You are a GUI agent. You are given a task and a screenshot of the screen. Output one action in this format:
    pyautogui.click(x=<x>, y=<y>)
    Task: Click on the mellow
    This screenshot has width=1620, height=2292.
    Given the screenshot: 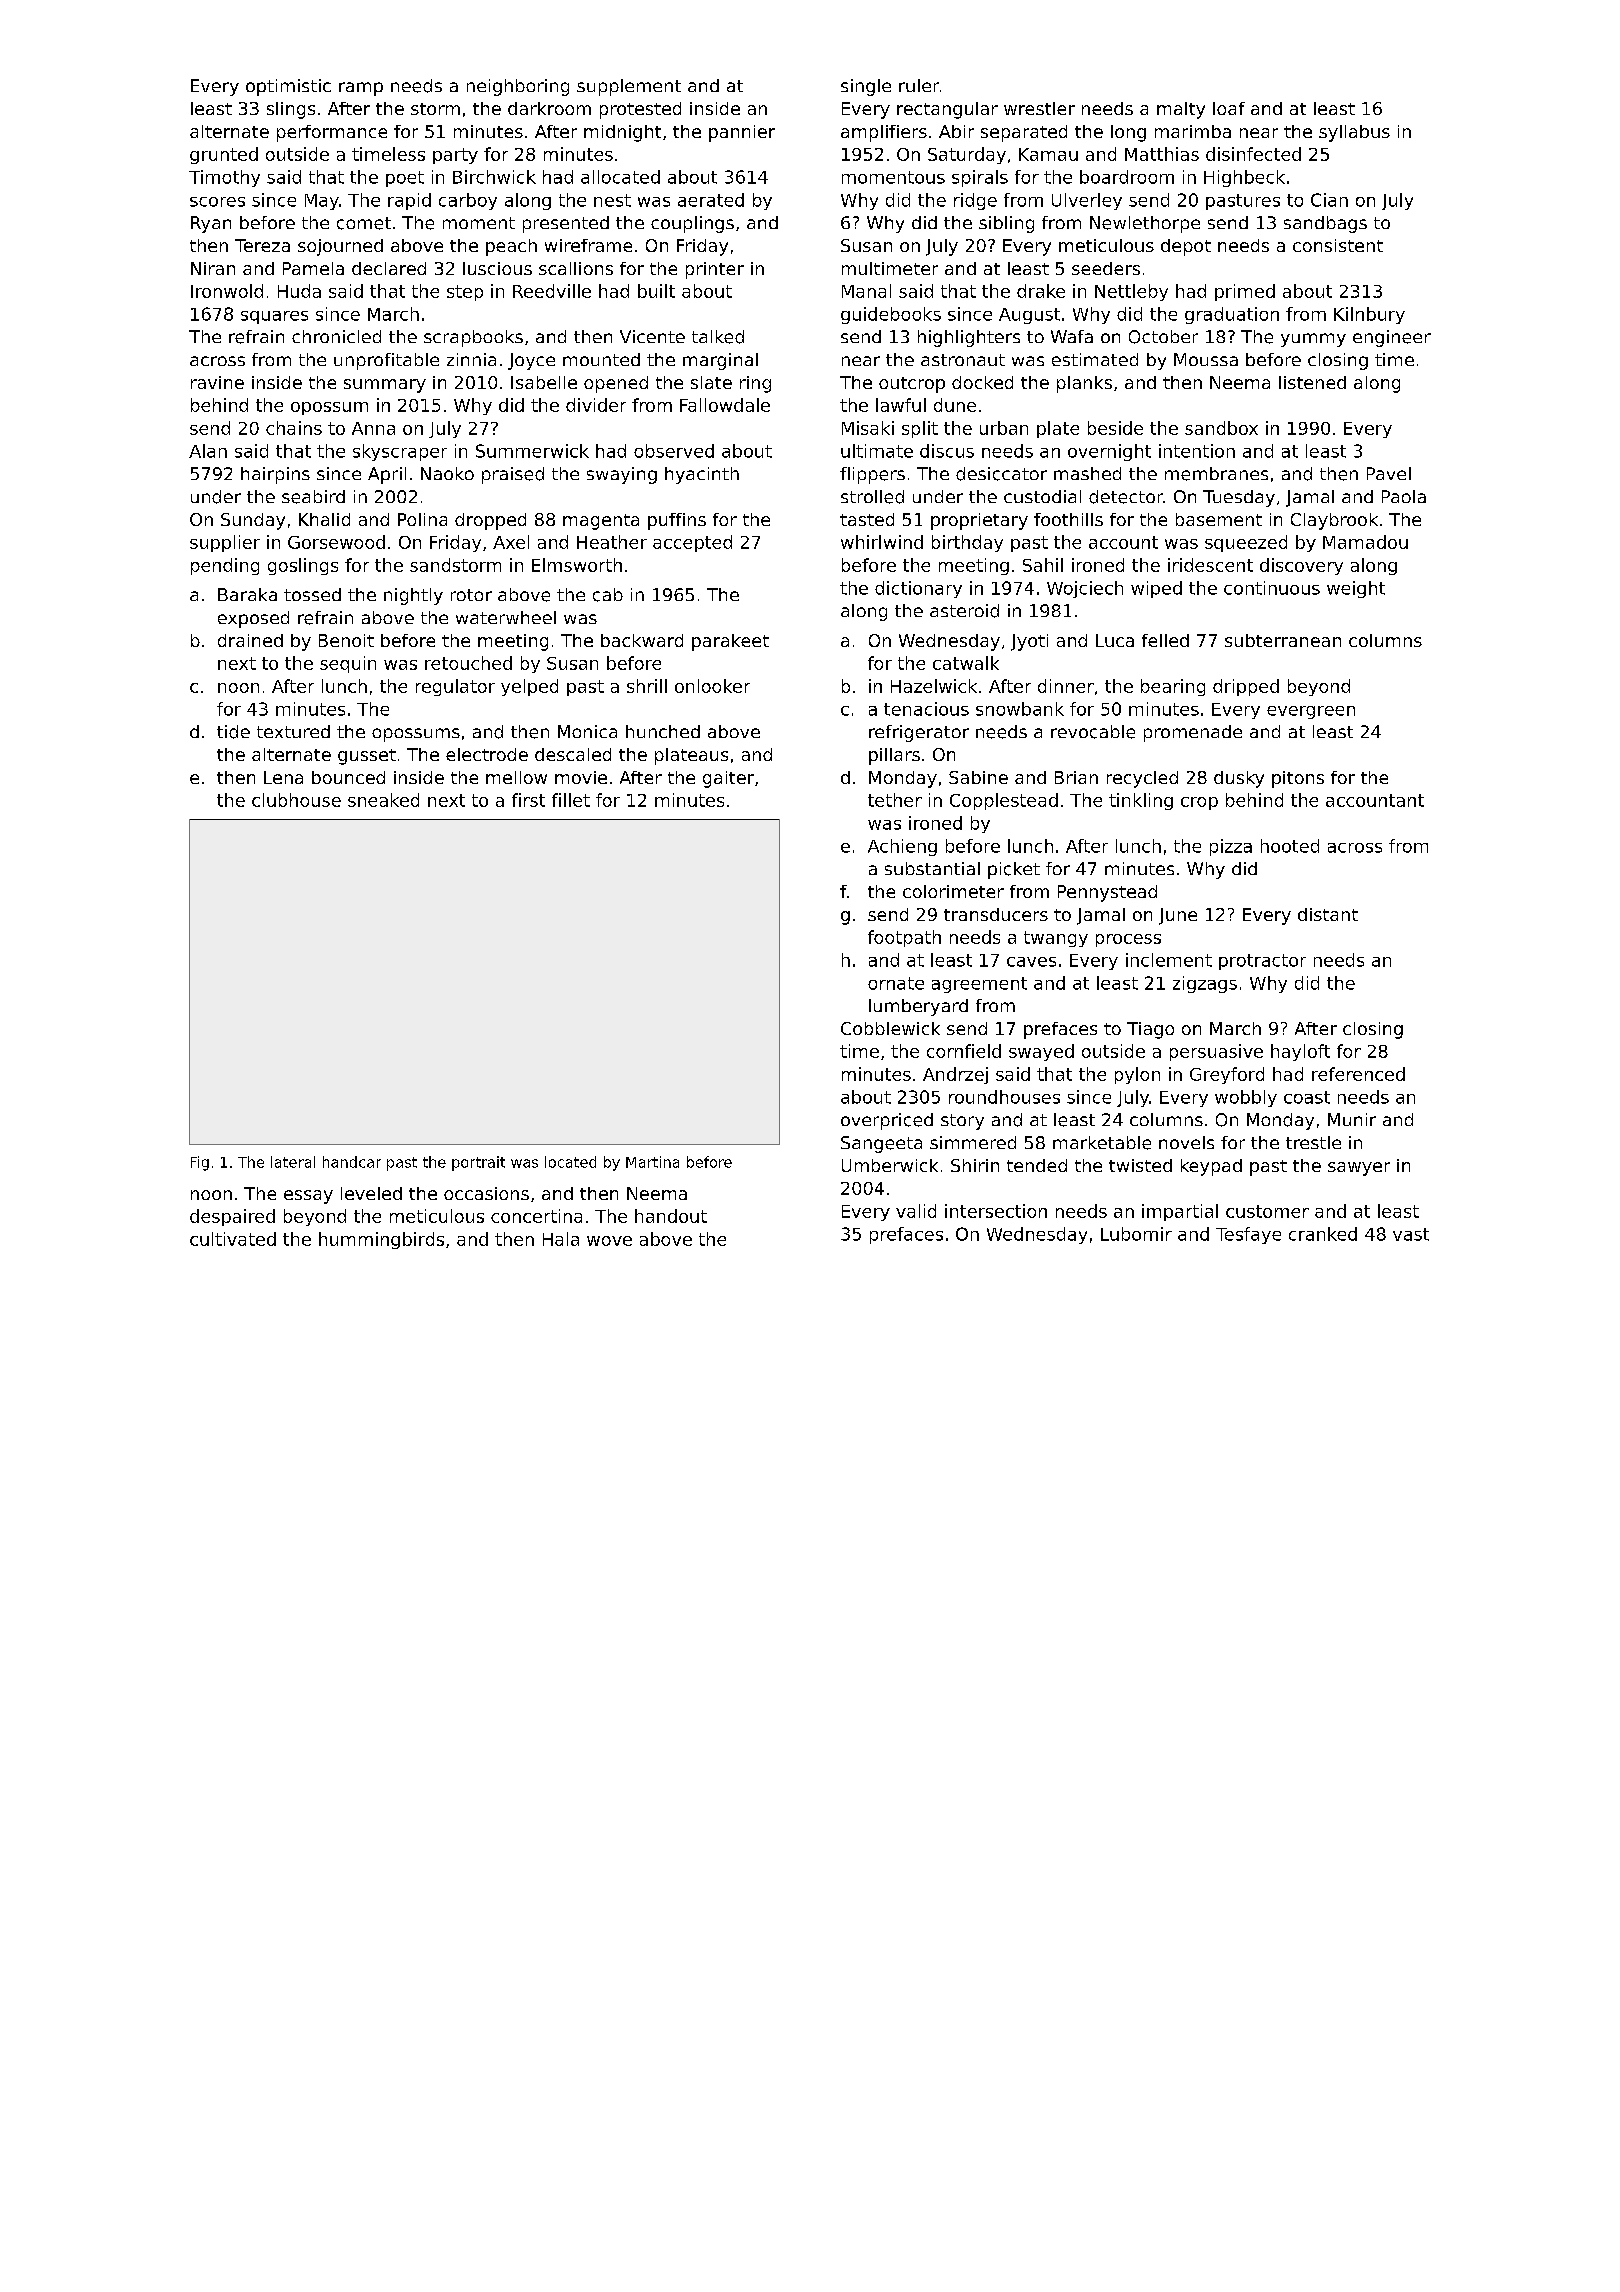 What is the action you would take?
    pyautogui.click(x=516, y=777)
